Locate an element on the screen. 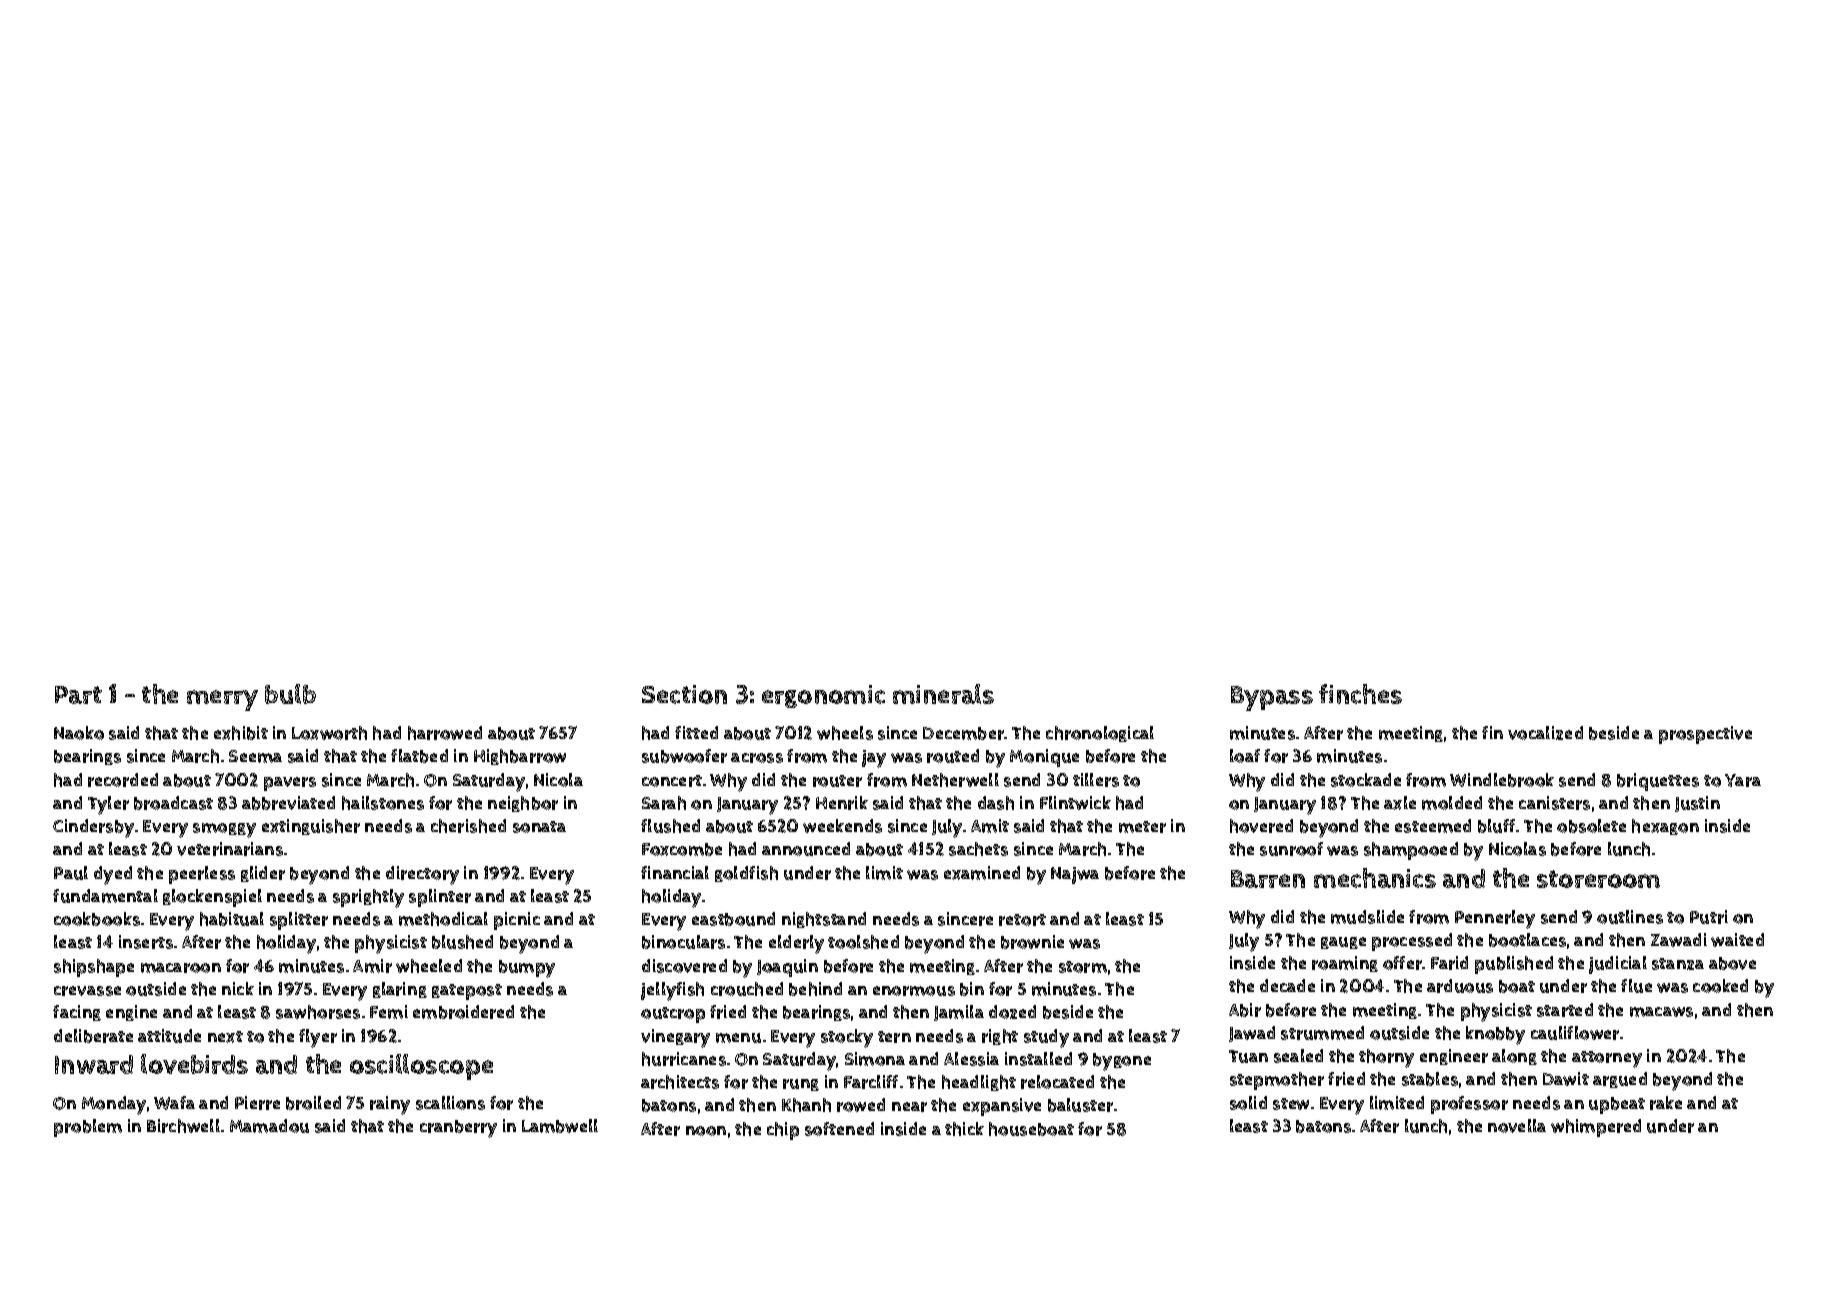 The height and width of the screenshot is (1293, 1829). stocky is located at coordinates (847, 1038).
